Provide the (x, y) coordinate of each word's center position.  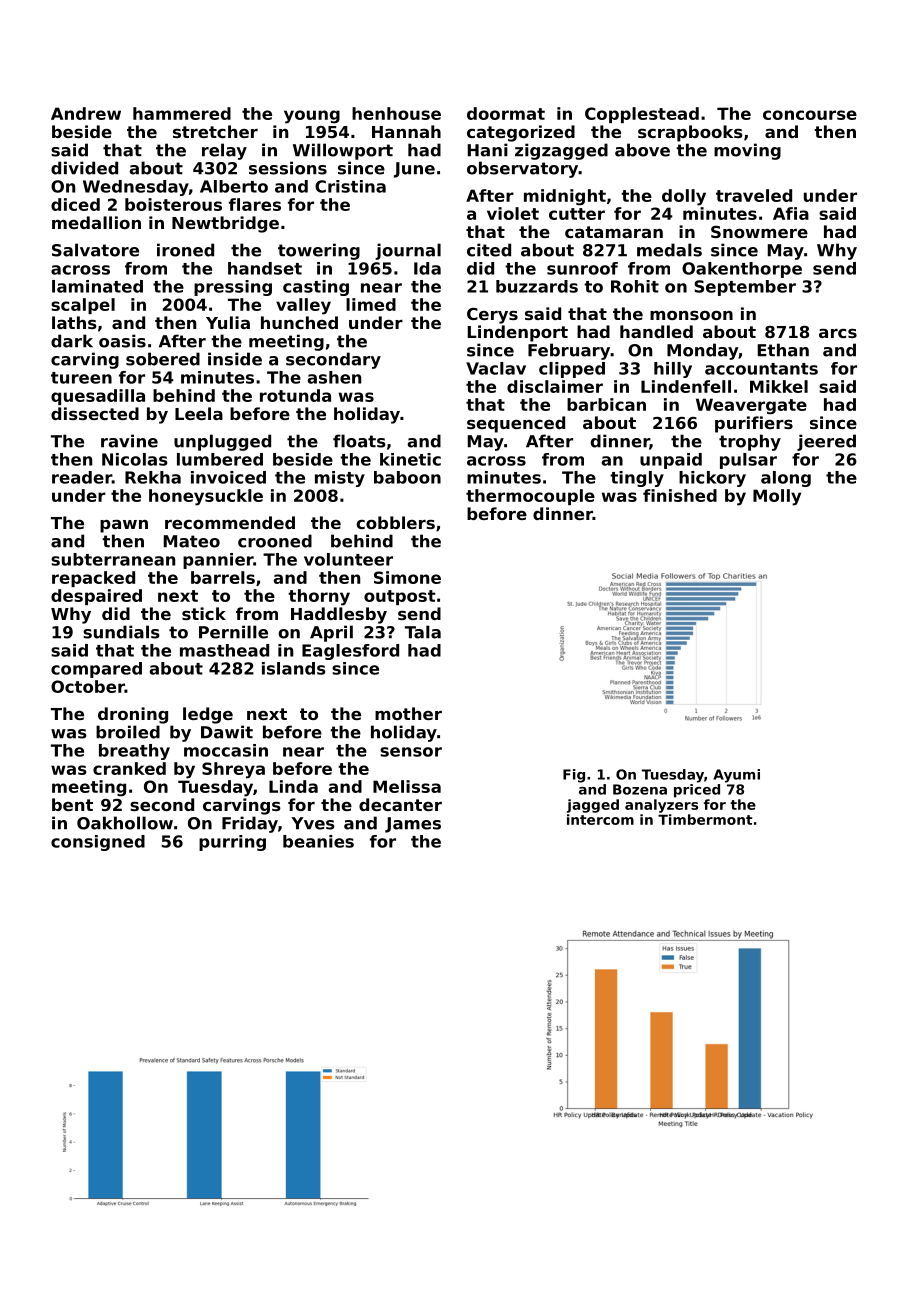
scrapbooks (690, 133)
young (312, 117)
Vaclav (496, 368)
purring (232, 843)
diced (75, 204)
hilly (673, 370)
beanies (318, 841)
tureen (81, 378)
